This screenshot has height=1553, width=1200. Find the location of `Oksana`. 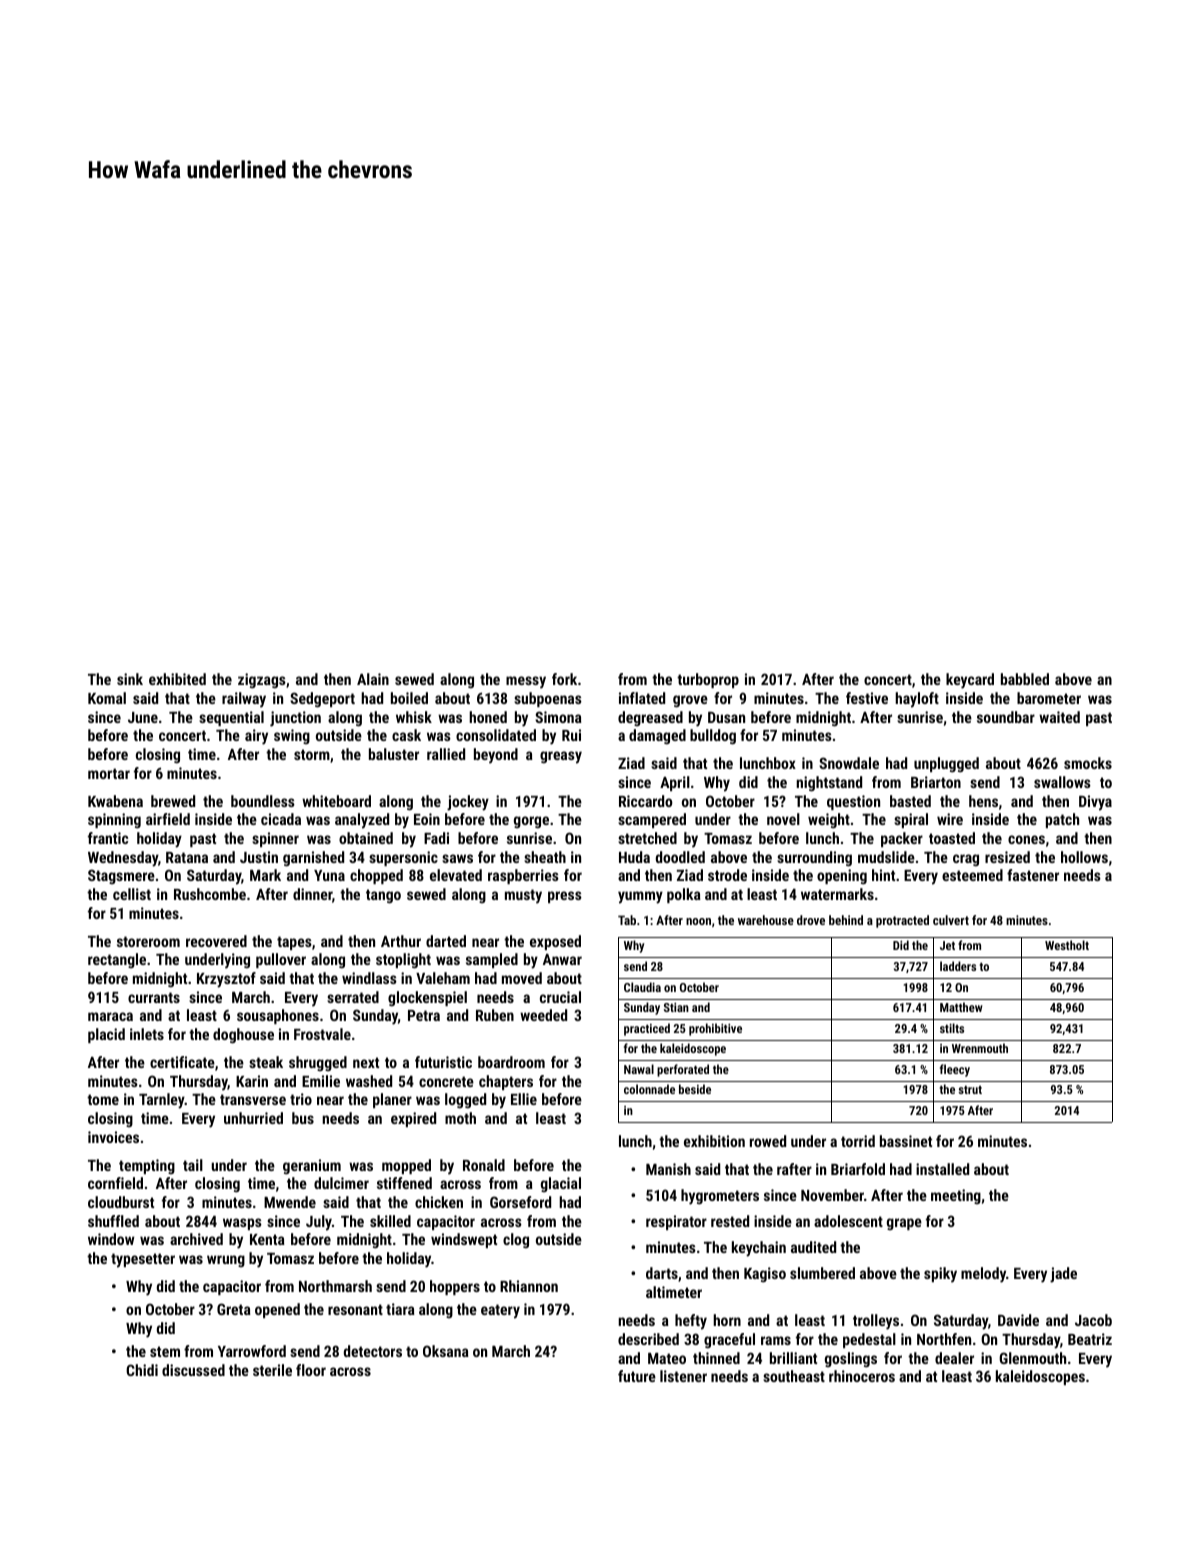

Oksana is located at coordinates (446, 1351).
